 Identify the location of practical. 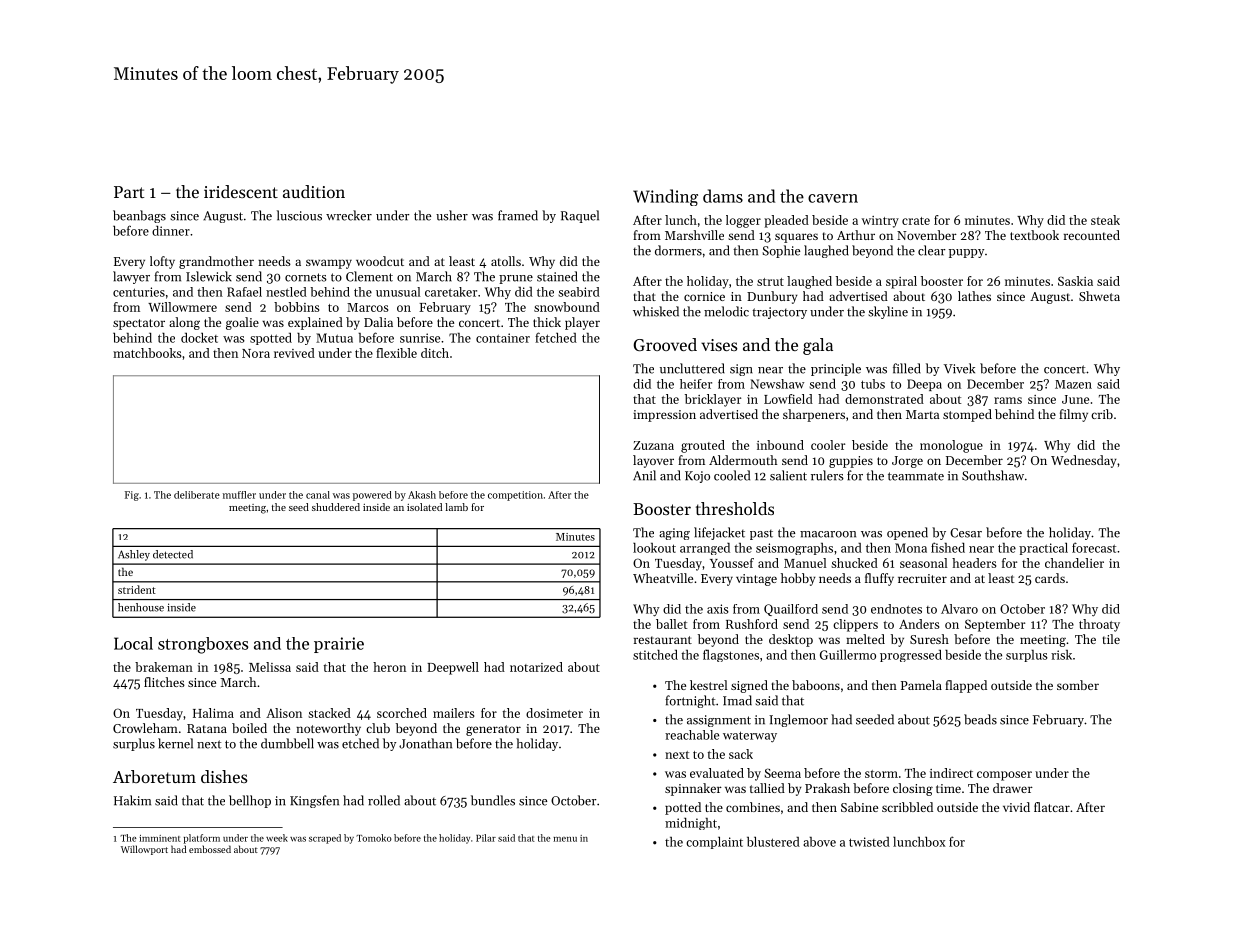
(1043, 548).
